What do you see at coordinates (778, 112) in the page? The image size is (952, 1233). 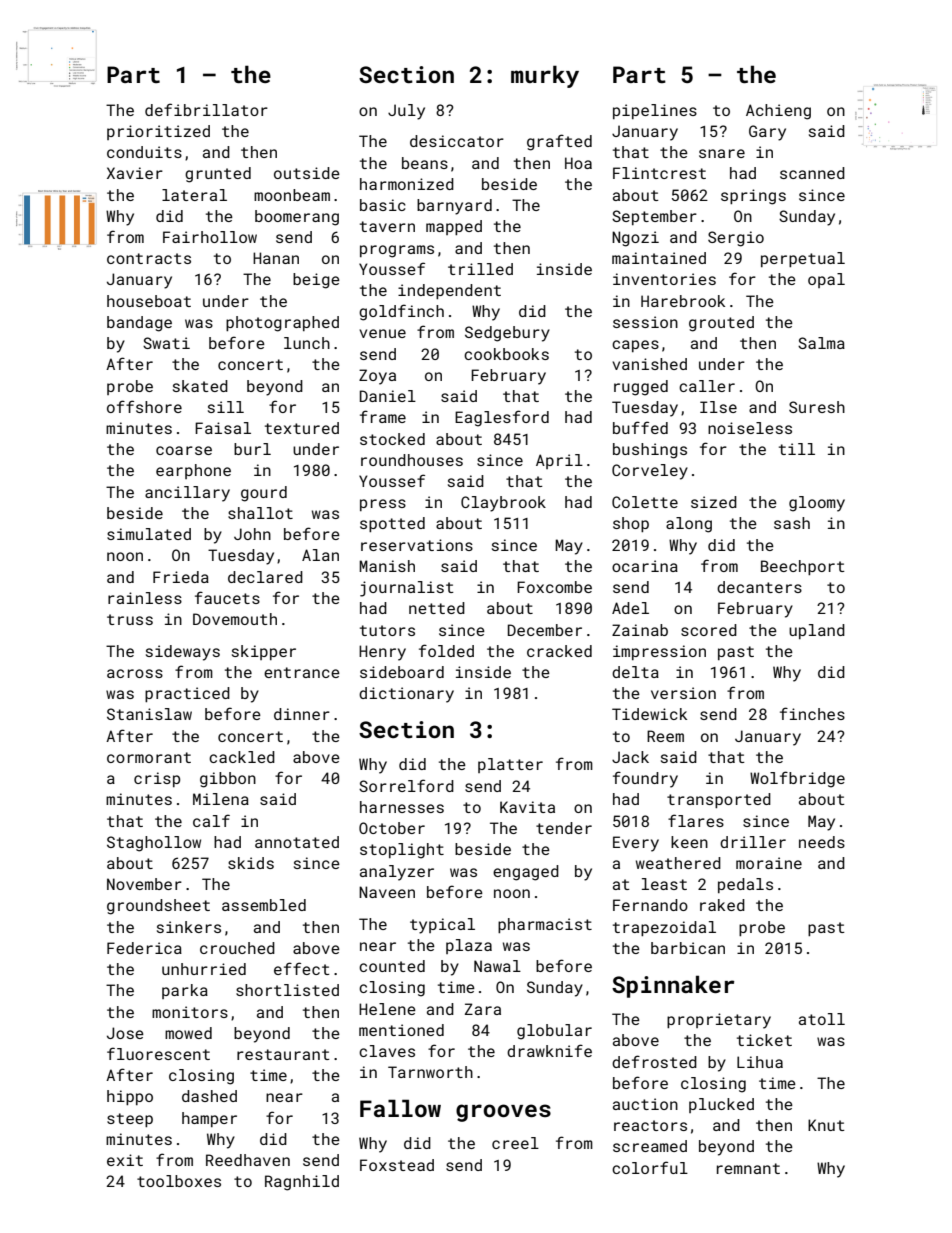 I see `Achieng` at bounding box center [778, 112].
